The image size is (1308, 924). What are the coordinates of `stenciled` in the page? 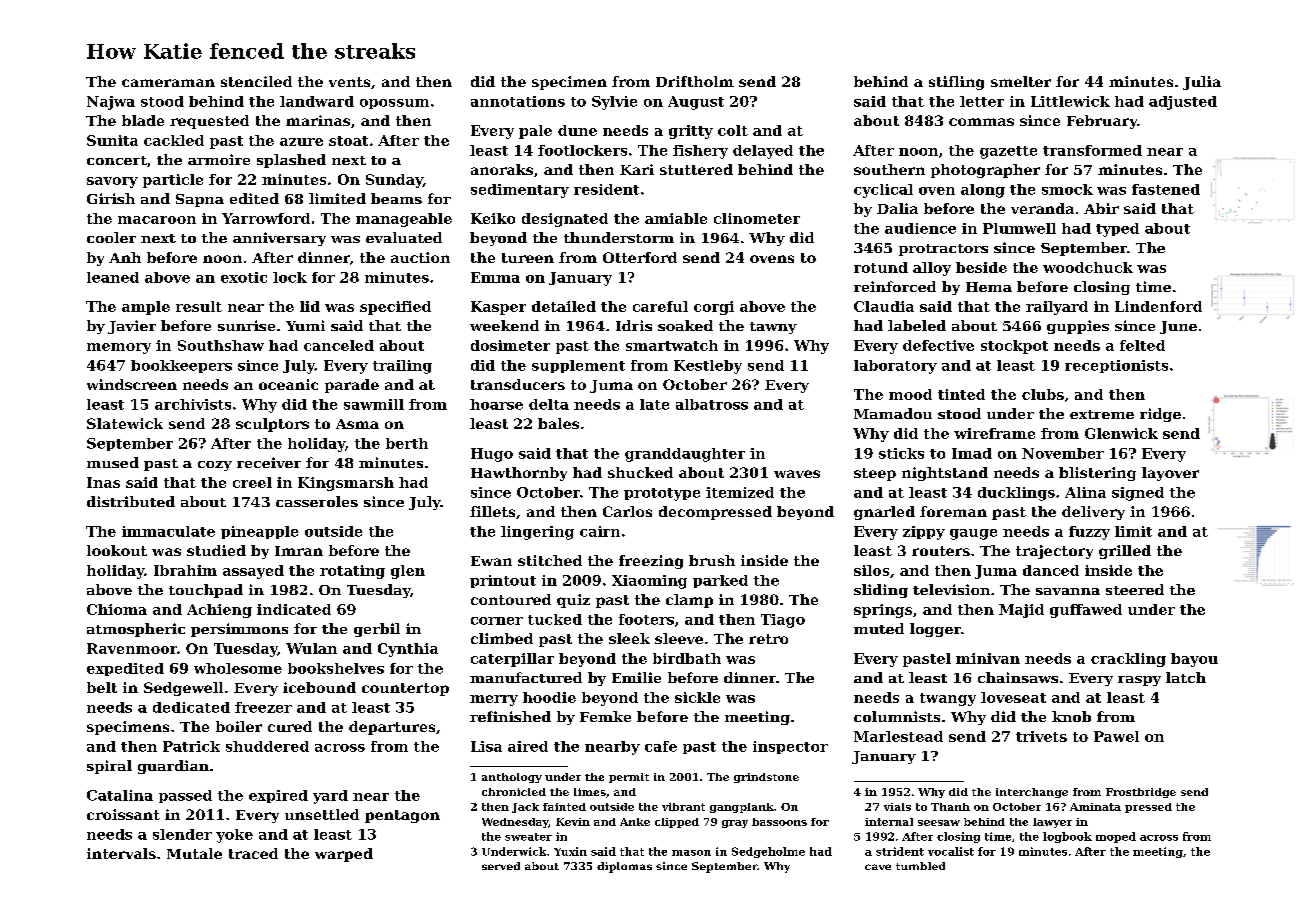 It's located at (256, 81).
